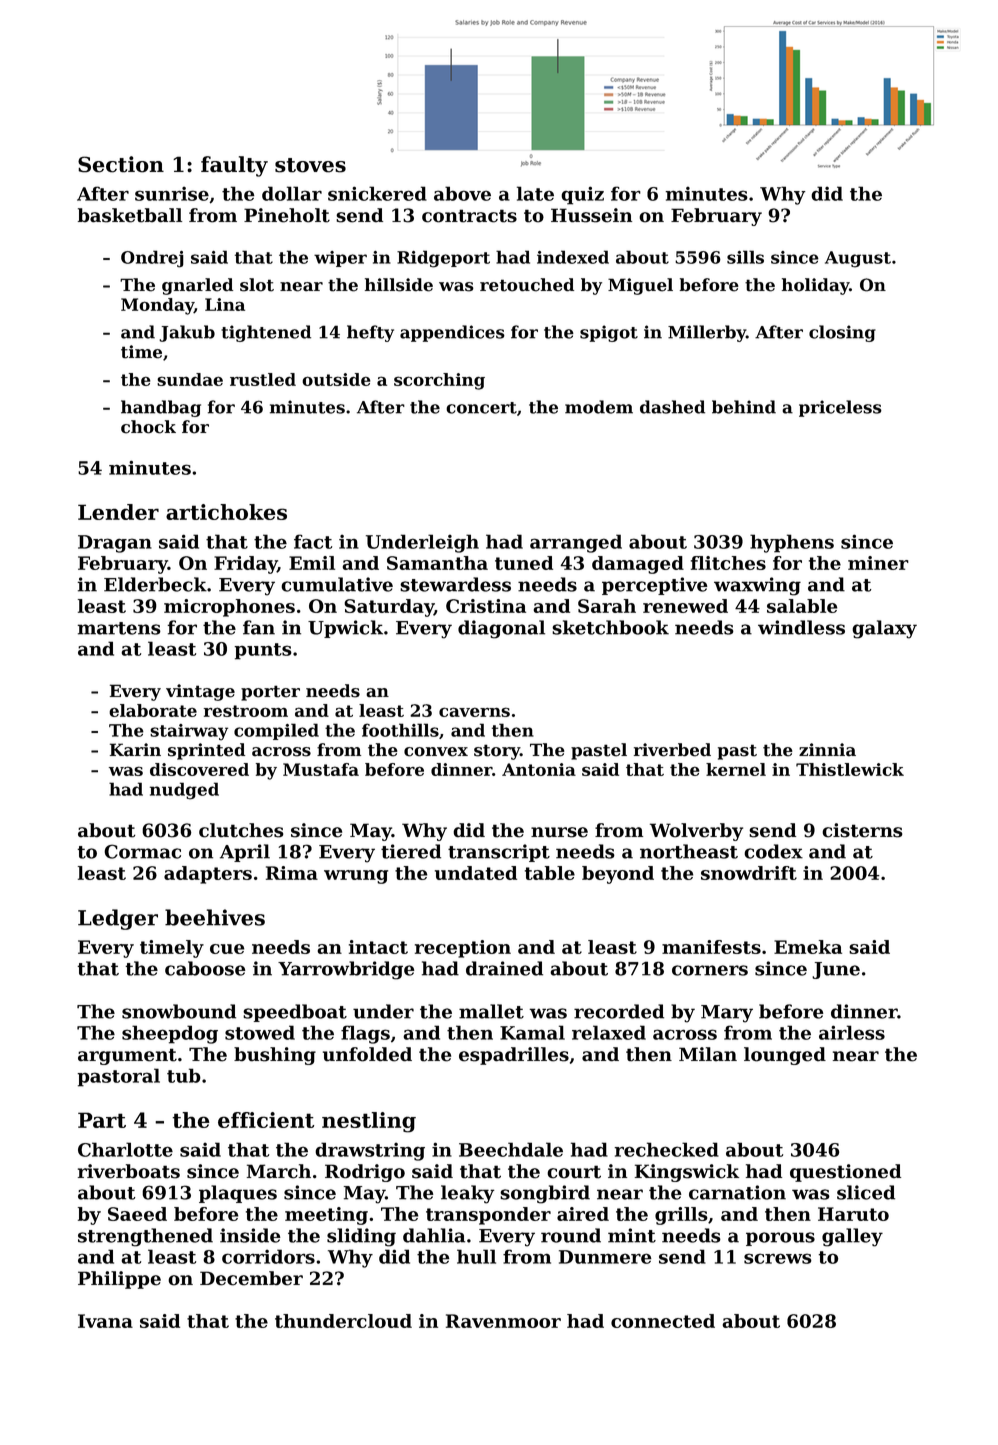 The image size is (998, 1445). I want to click on tuned, so click(524, 563).
